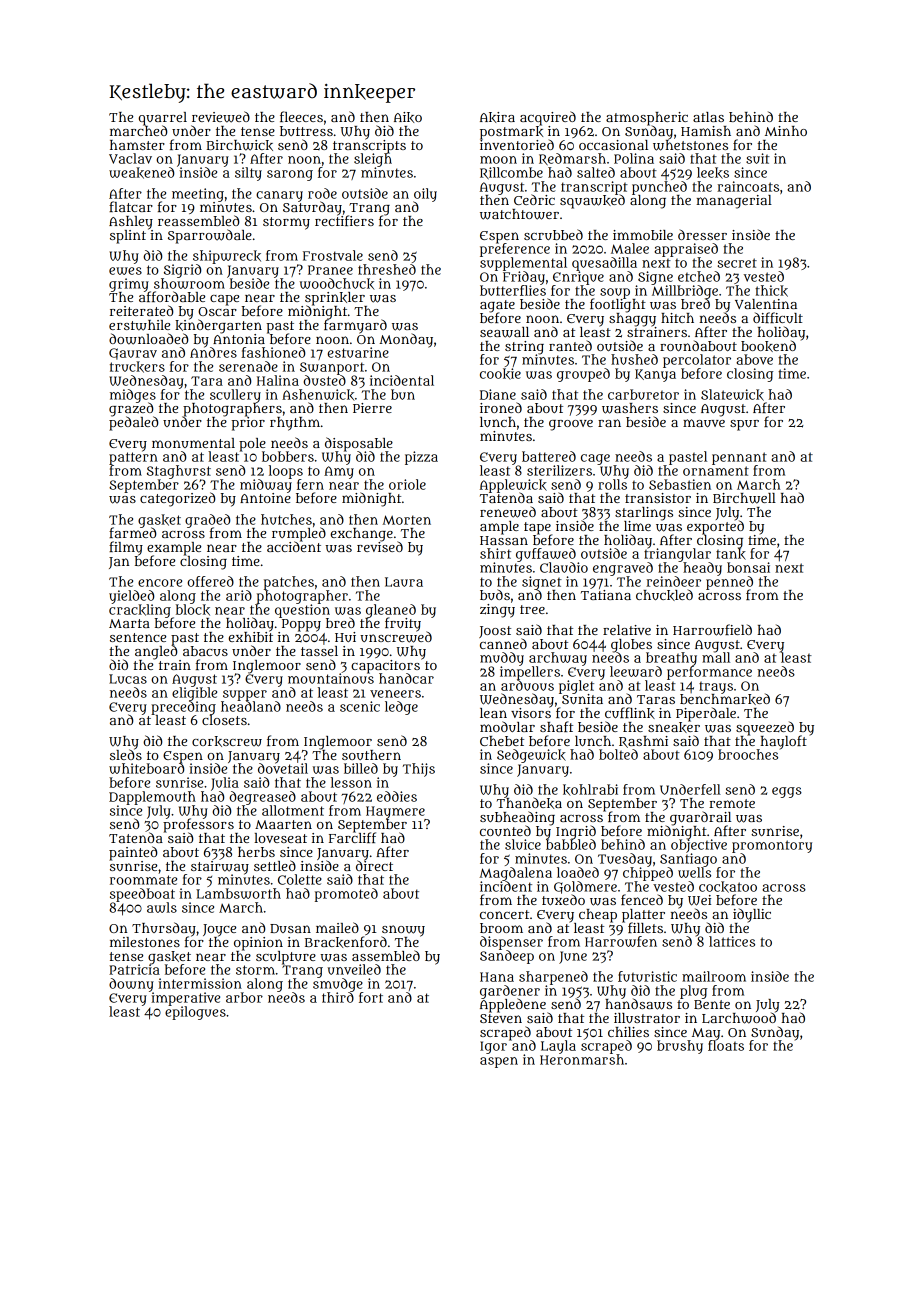 The width and height of the document is (924, 1314). I want to click on abacus, so click(205, 651).
